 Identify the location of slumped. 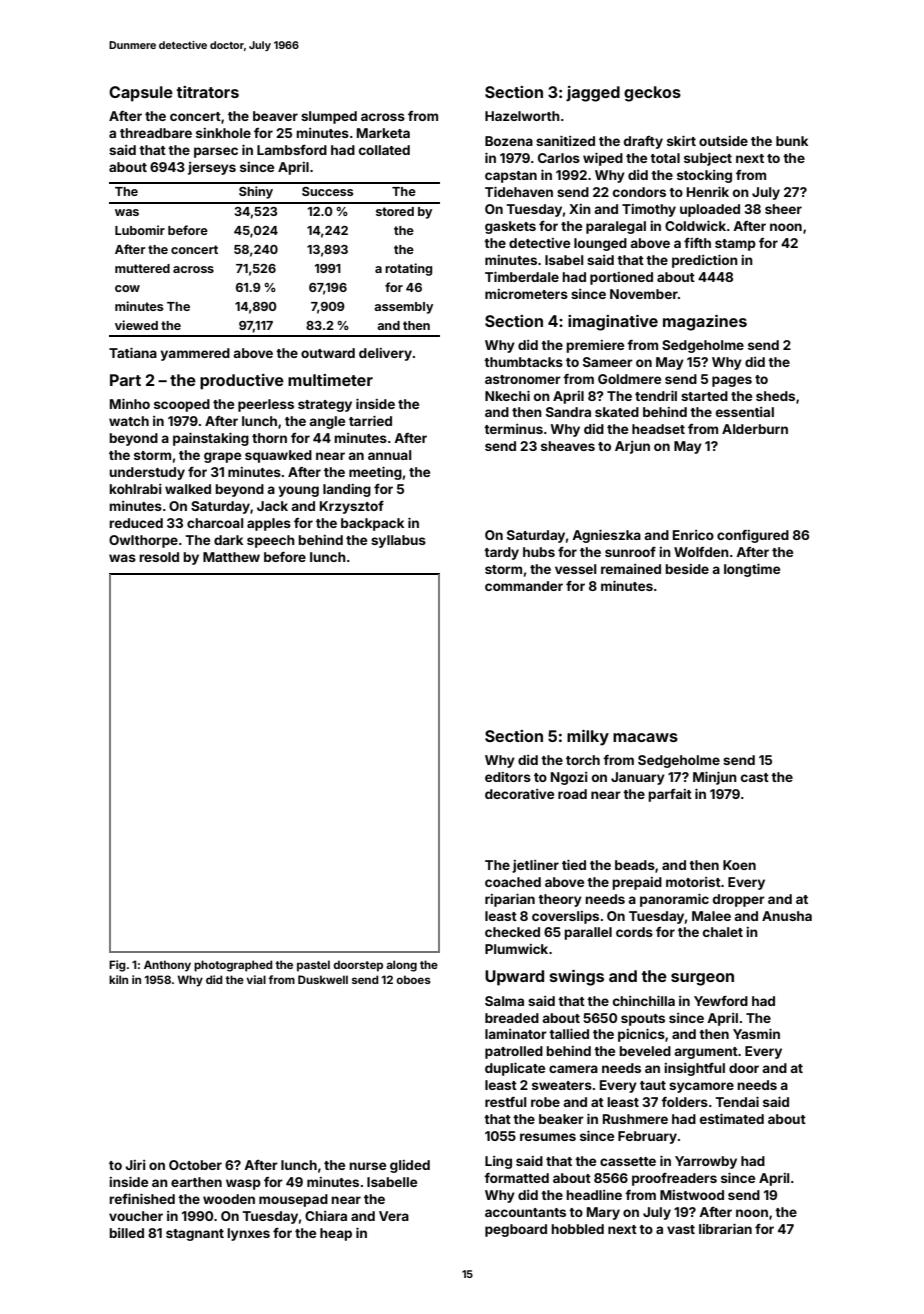
(329, 117).
